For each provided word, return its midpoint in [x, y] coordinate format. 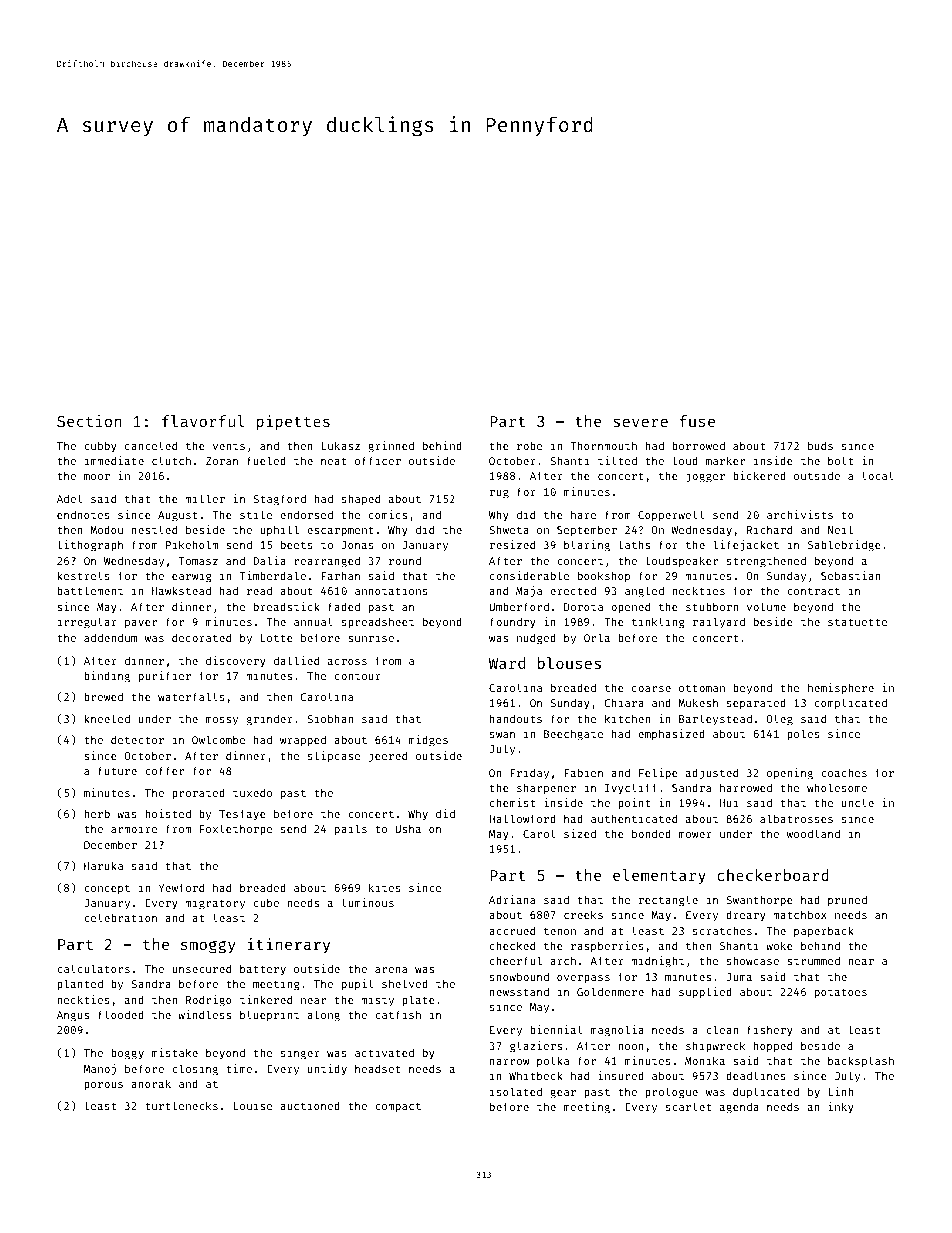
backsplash [861, 1062]
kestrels [83, 575]
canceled [151, 445]
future [117, 770]
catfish [398, 1014]
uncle [858, 802]
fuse [697, 421]
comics [388, 514]
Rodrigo [209, 1001]
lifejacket [746, 545]
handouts [516, 718]
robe [529, 446]
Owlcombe [218, 739]
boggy [127, 1054]
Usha [408, 829]
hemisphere [841, 689]
